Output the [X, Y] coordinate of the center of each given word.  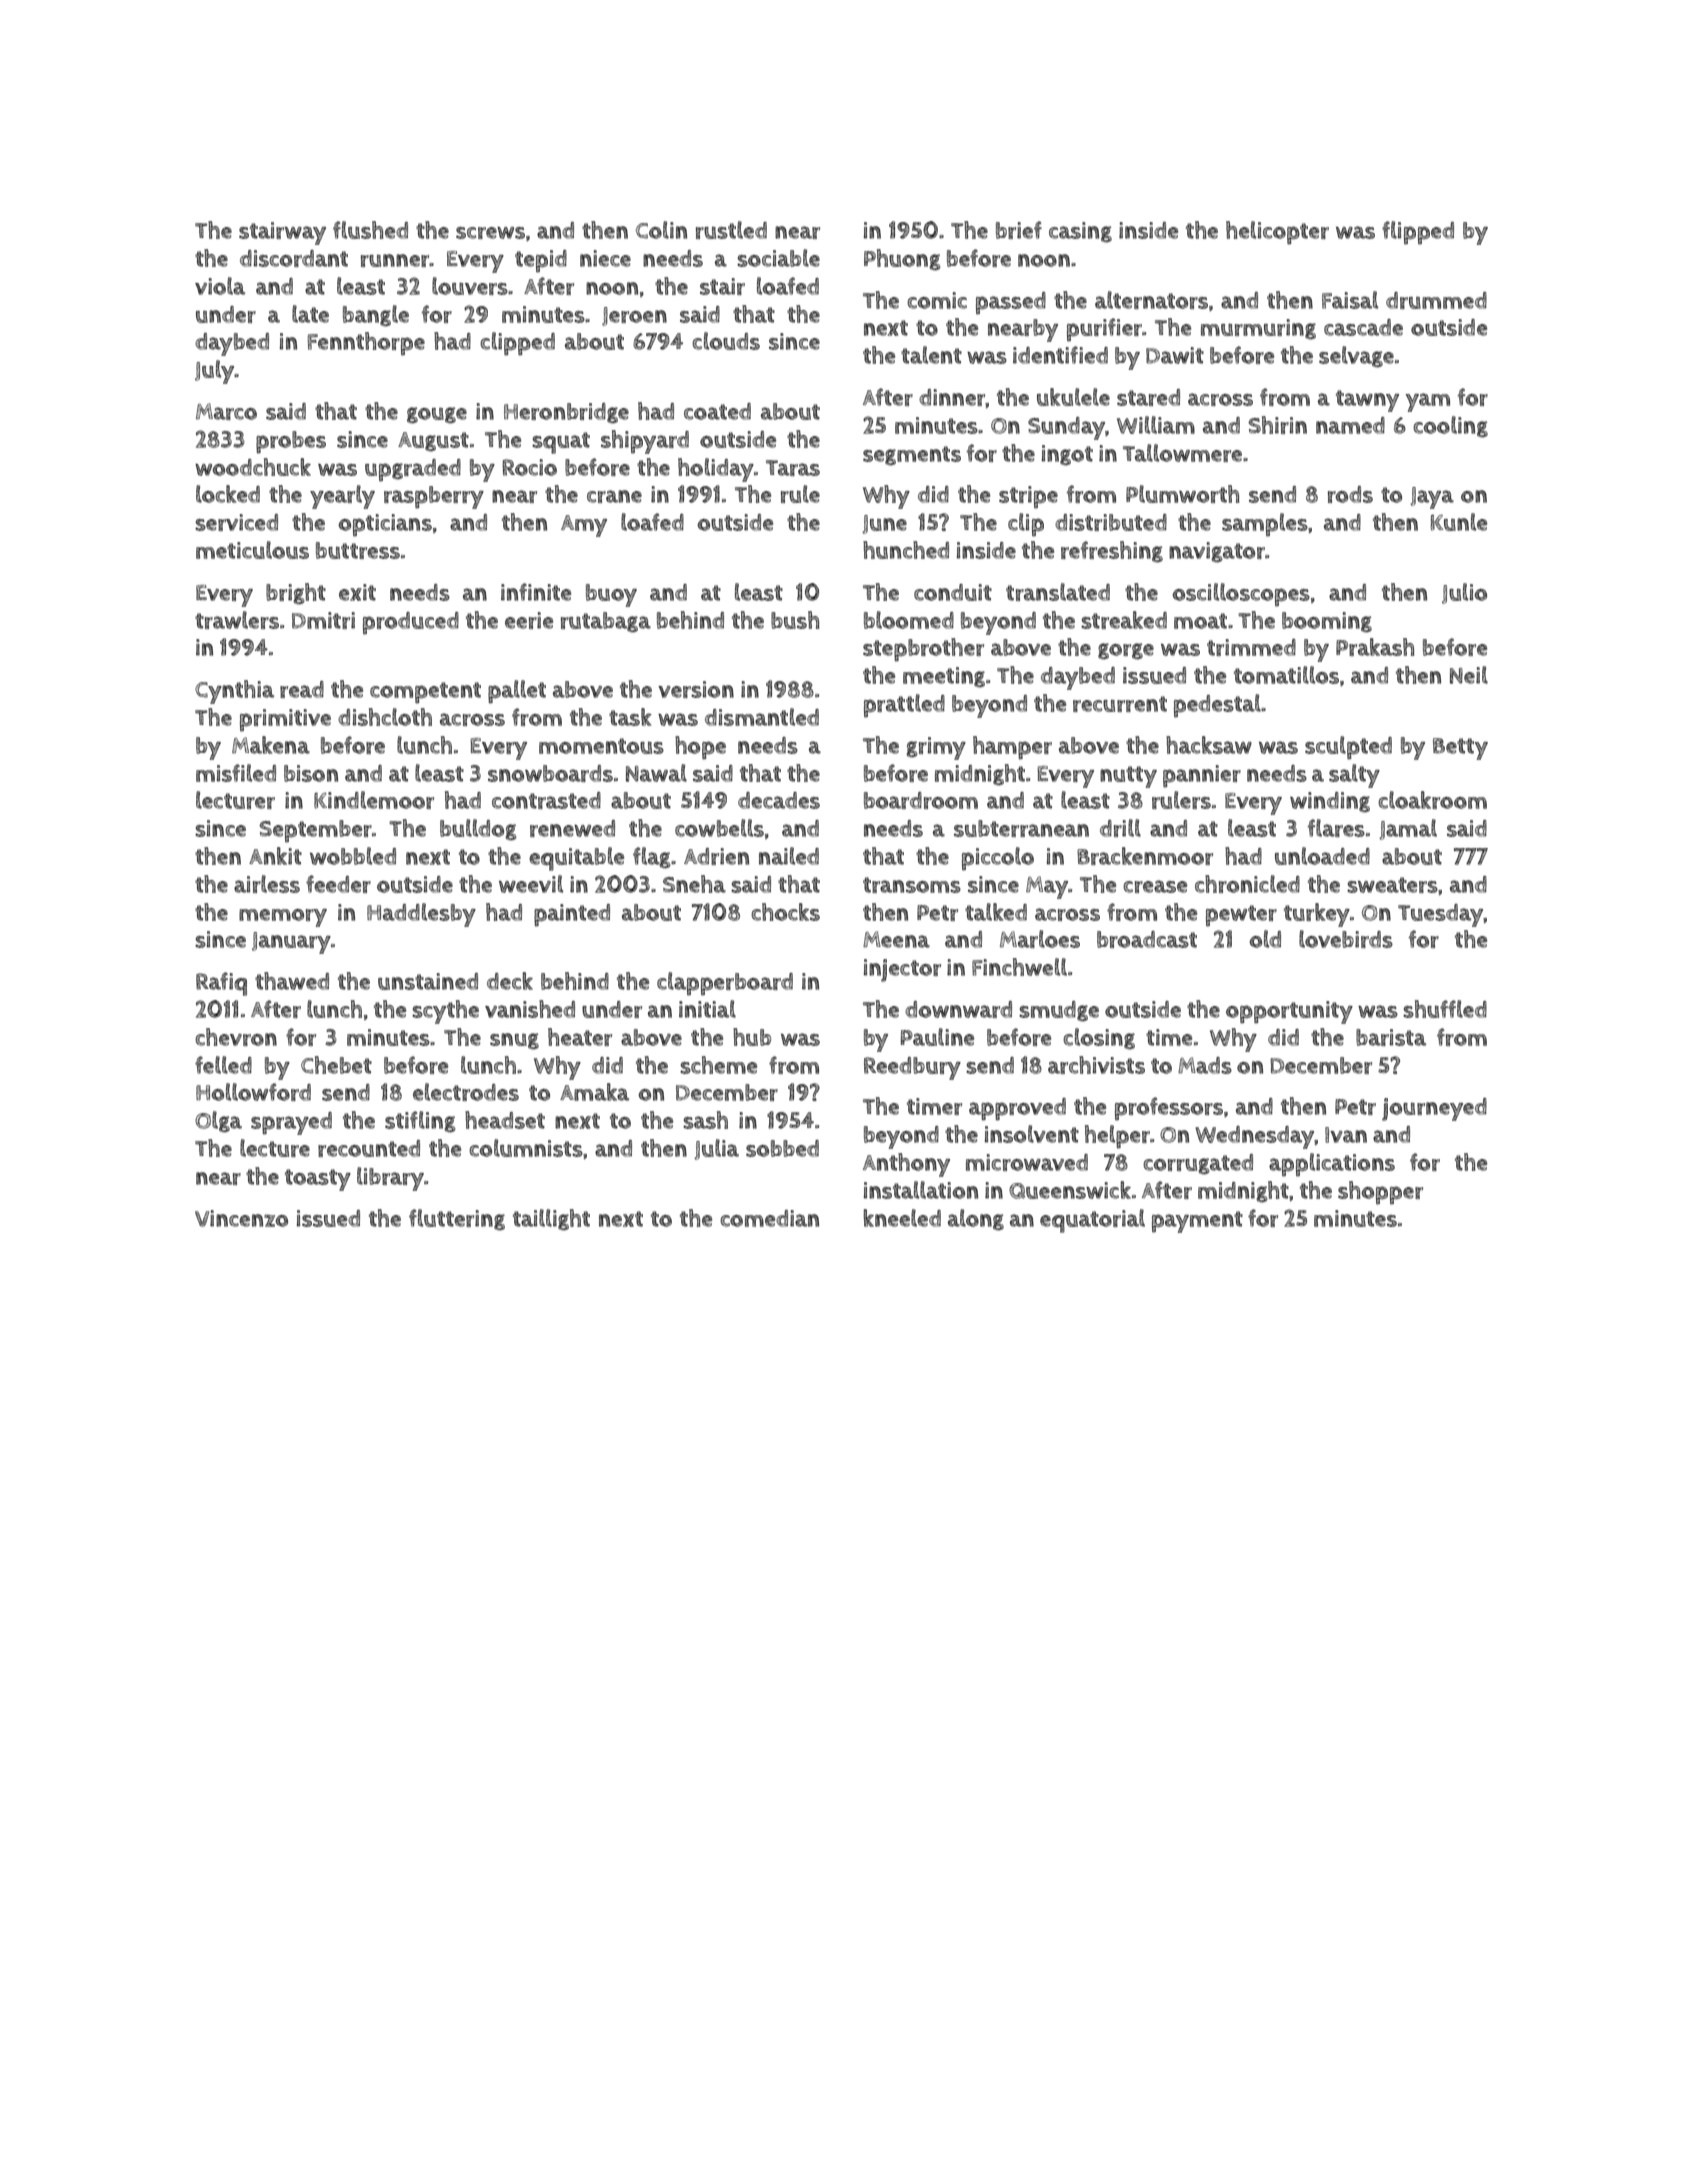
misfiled [236, 773]
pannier [1202, 776]
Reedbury [912, 1068]
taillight [551, 1220]
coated [717, 411]
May [1047, 887]
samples [1265, 525]
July [214, 372]
